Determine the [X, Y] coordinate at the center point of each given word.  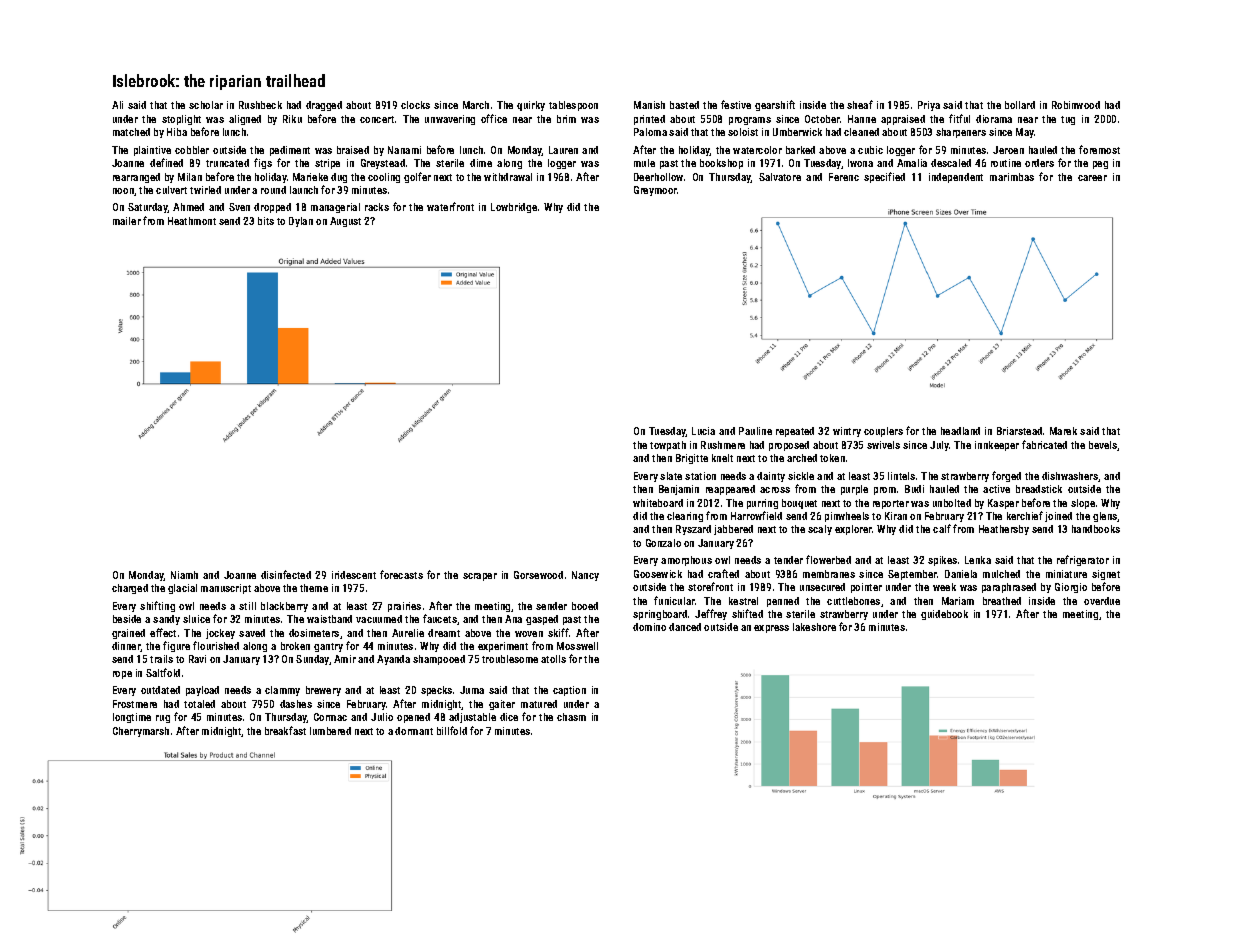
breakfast [285, 730]
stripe [327, 164]
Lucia [703, 431]
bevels [1103, 446]
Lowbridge [514, 208]
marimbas [1012, 177]
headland [960, 431]
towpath [668, 446]
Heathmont [192, 221]
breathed [1002, 601]
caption [569, 691]
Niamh [184, 575]
